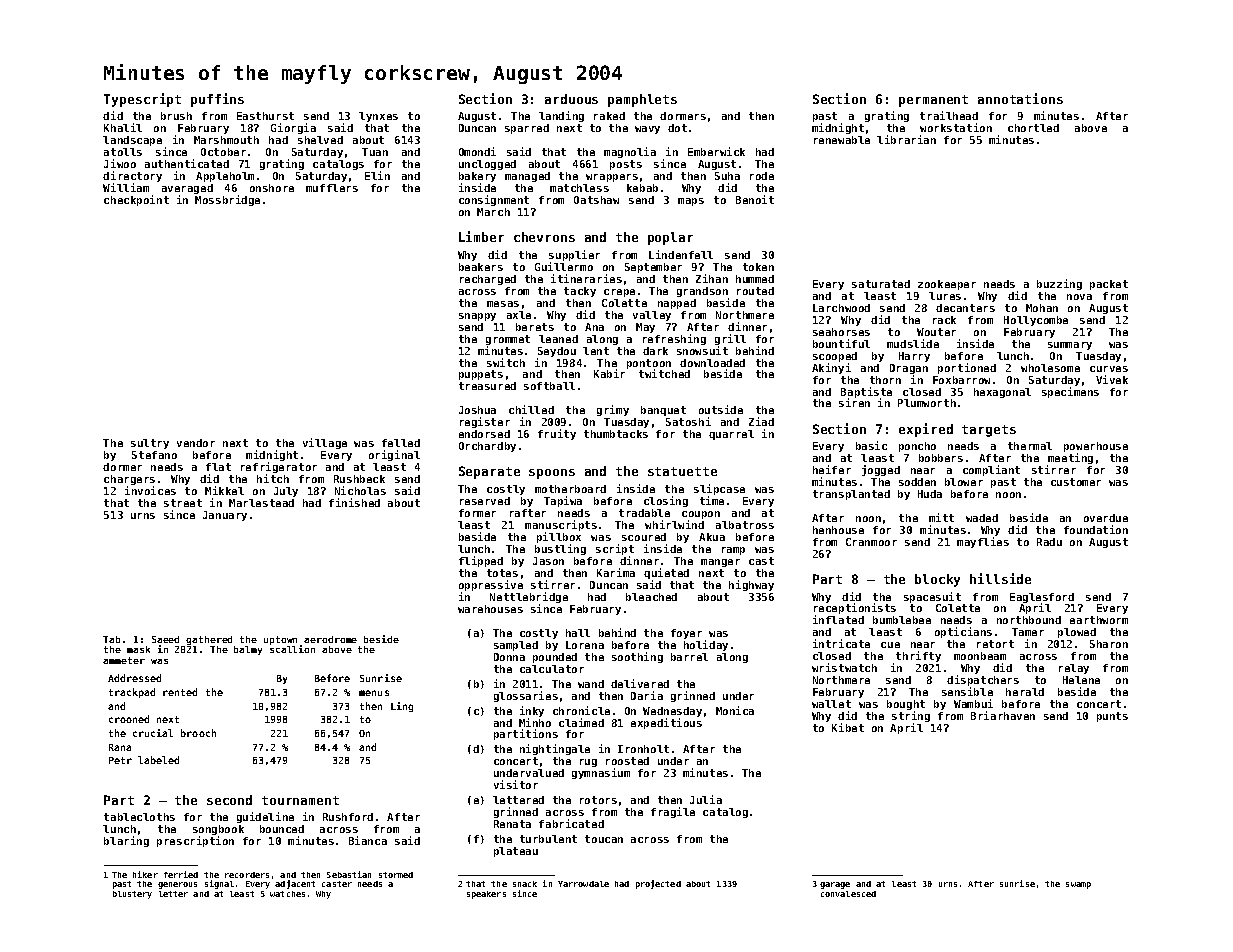 The height and width of the page is (952, 1233). Describe the element at coordinates (378, 117) in the page. I see `lynxes` at that location.
